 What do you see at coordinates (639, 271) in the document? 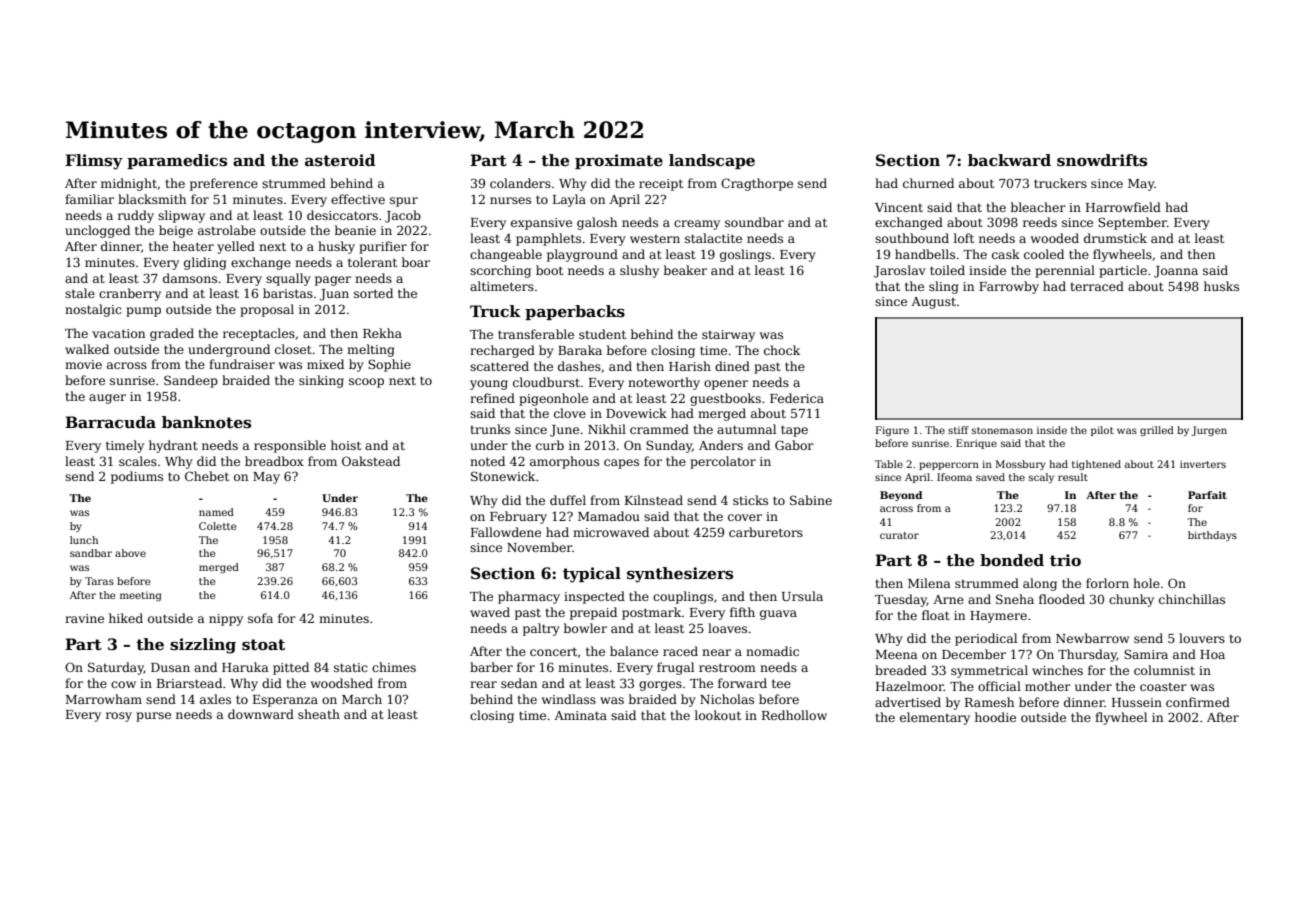
I see `slushy` at bounding box center [639, 271].
